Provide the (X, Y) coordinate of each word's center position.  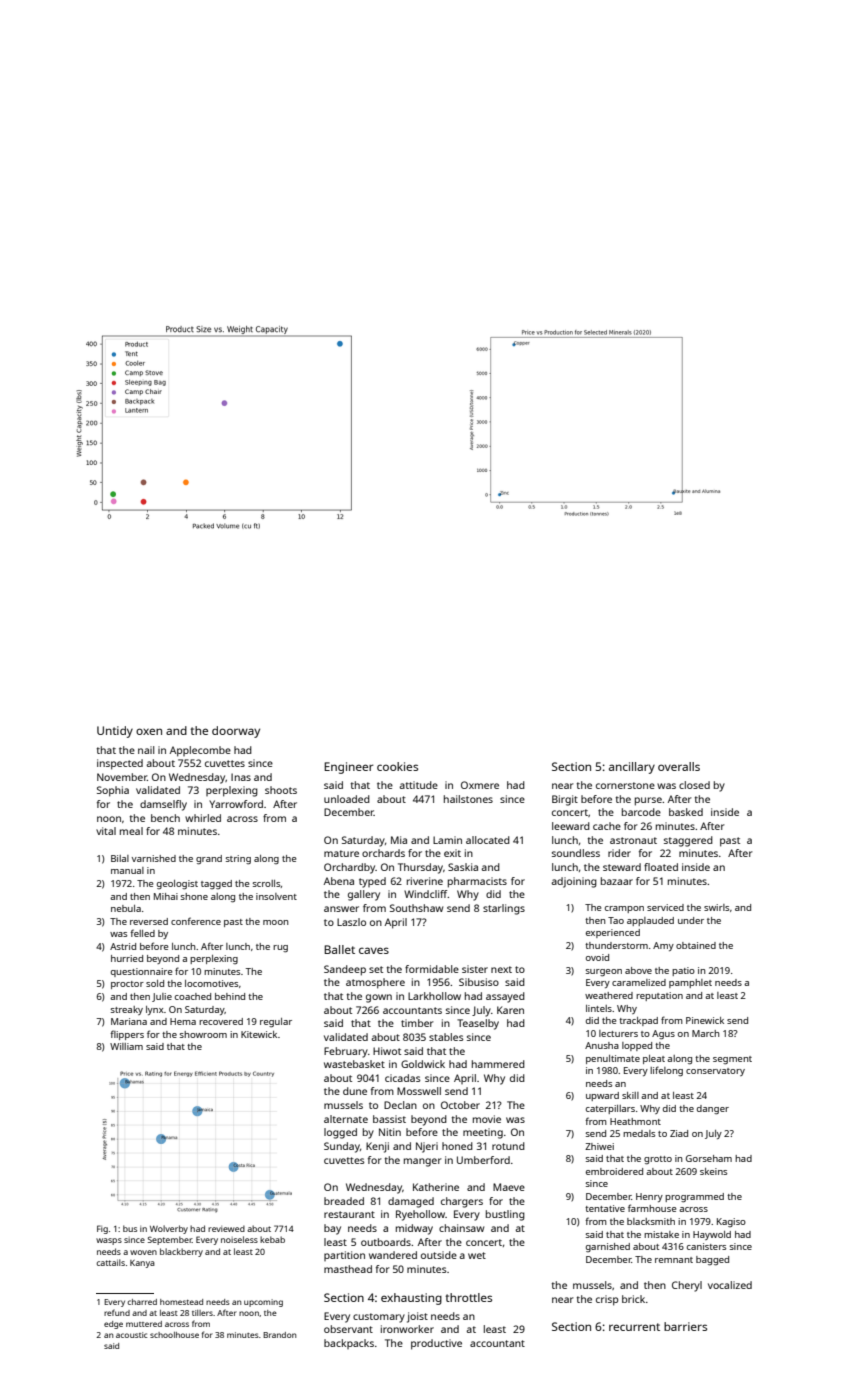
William (126, 1046)
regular (276, 1023)
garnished (608, 1247)
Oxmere (480, 785)
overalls (679, 766)
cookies (397, 766)
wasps (109, 1241)
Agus (663, 1035)
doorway (236, 732)
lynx (155, 1010)
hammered (498, 1064)
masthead (348, 1269)
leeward (571, 826)
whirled (203, 818)
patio (683, 971)
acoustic (131, 1335)
